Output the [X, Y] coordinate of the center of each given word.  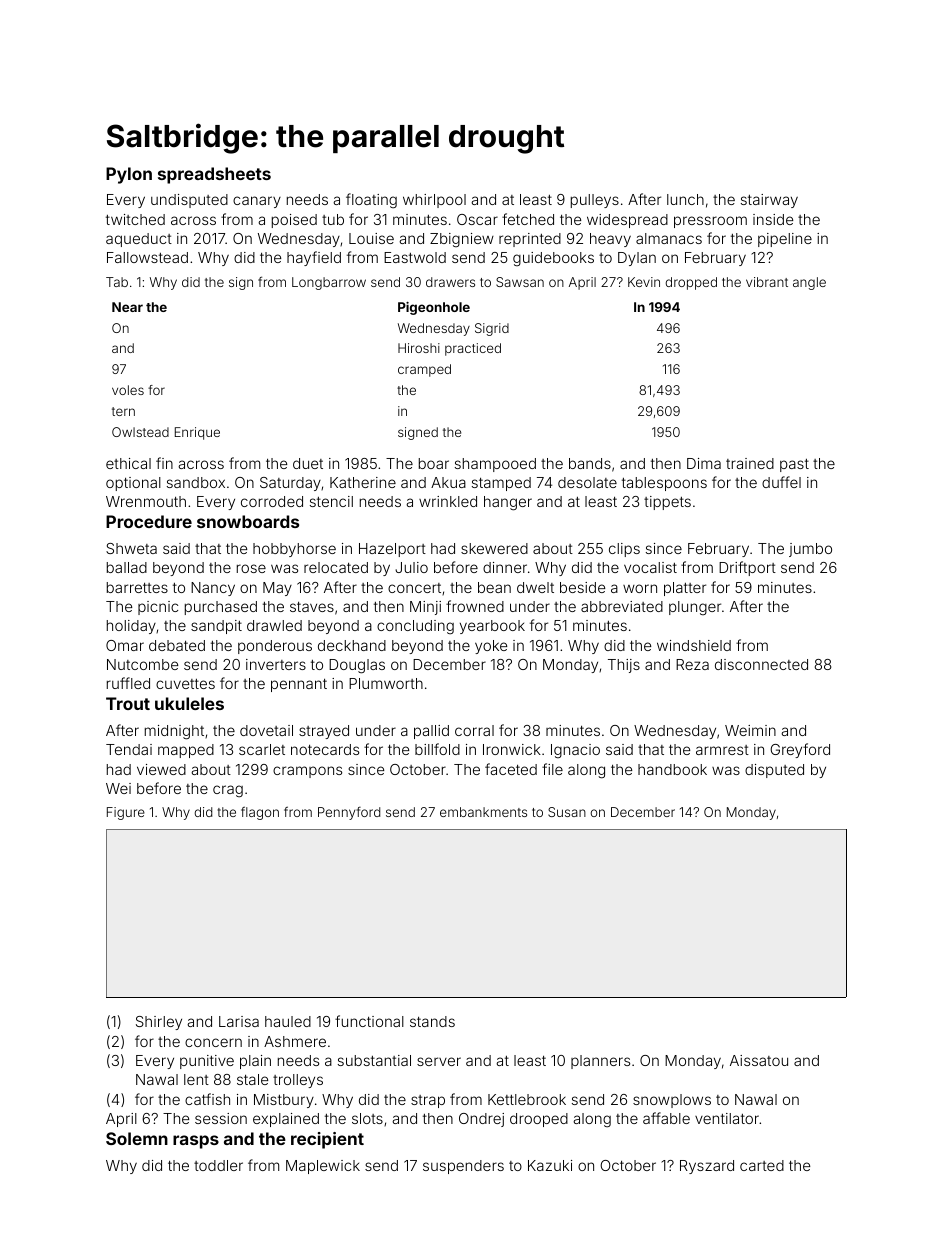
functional [369, 1021]
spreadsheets [214, 175]
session [221, 1118]
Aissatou [759, 1060]
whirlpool [434, 201]
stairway [769, 201]
